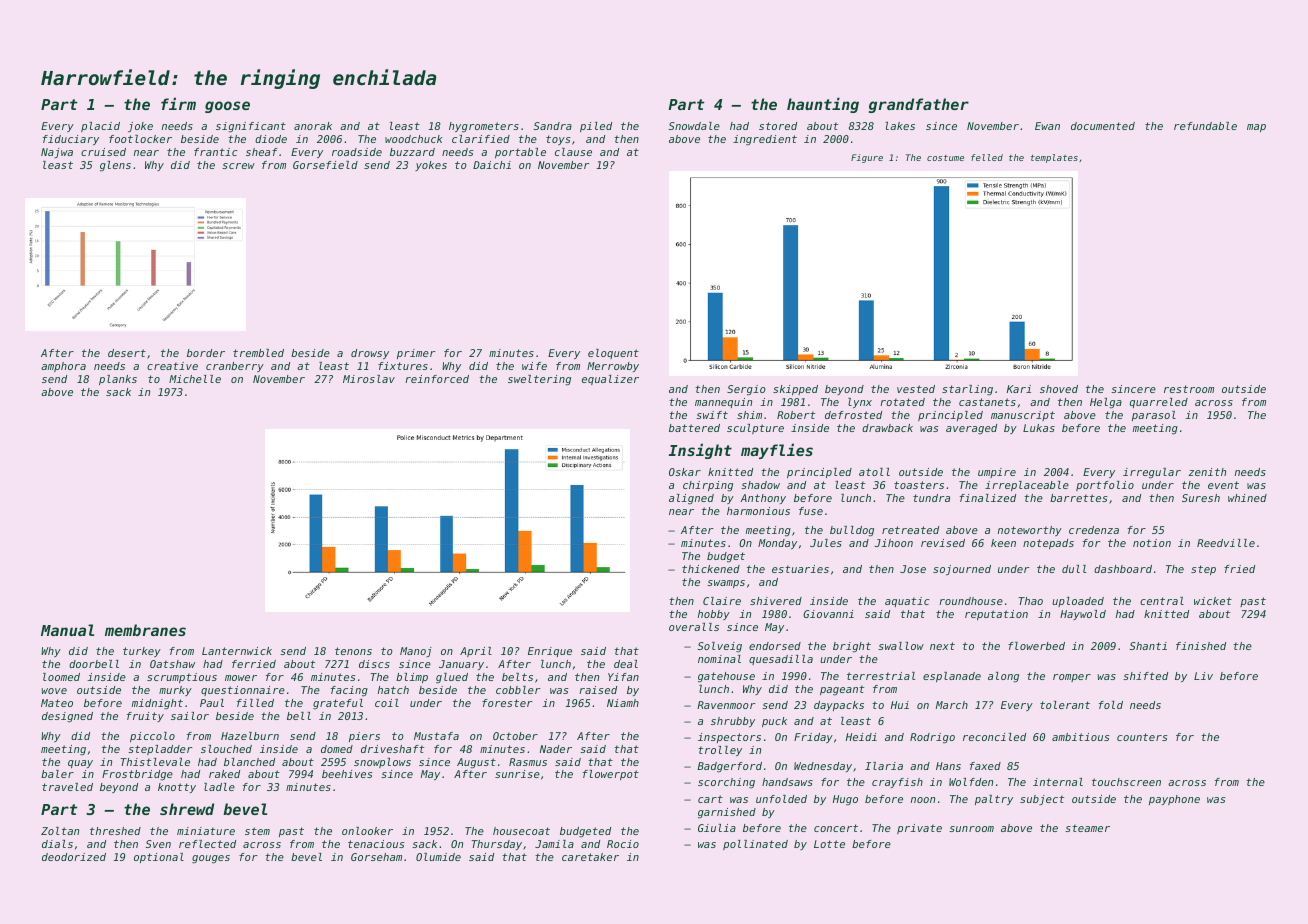 The width and height of the screenshot is (1308, 924). What do you see at coordinates (178, 103) in the screenshot?
I see `firm` at bounding box center [178, 103].
